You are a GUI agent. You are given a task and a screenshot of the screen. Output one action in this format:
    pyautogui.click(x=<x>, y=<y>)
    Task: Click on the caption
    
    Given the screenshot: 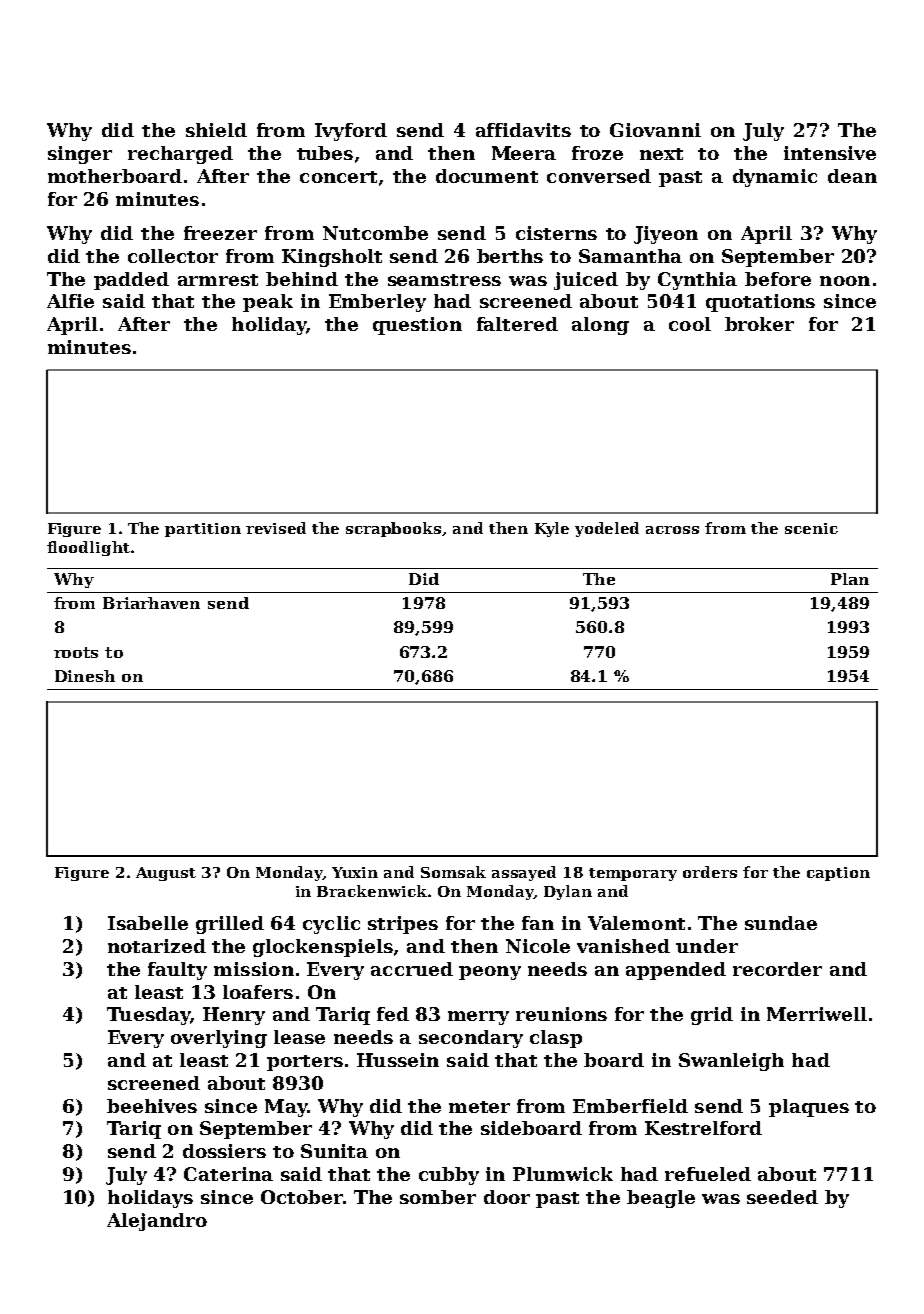 What is the action you would take?
    pyautogui.click(x=838, y=874)
